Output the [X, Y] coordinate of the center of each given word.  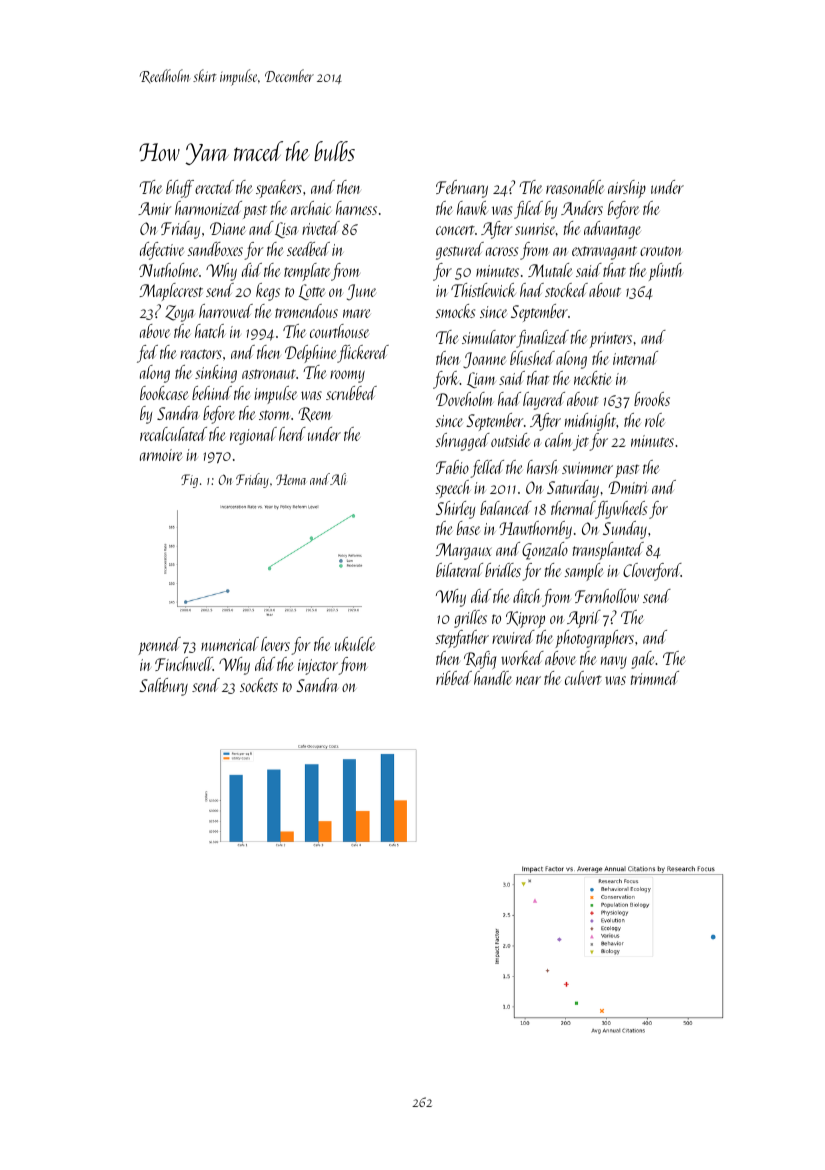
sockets [259, 685]
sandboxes [215, 249]
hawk [472, 208]
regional [253, 436]
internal [635, 358]
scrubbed [351, 393]
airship [627, 189]
